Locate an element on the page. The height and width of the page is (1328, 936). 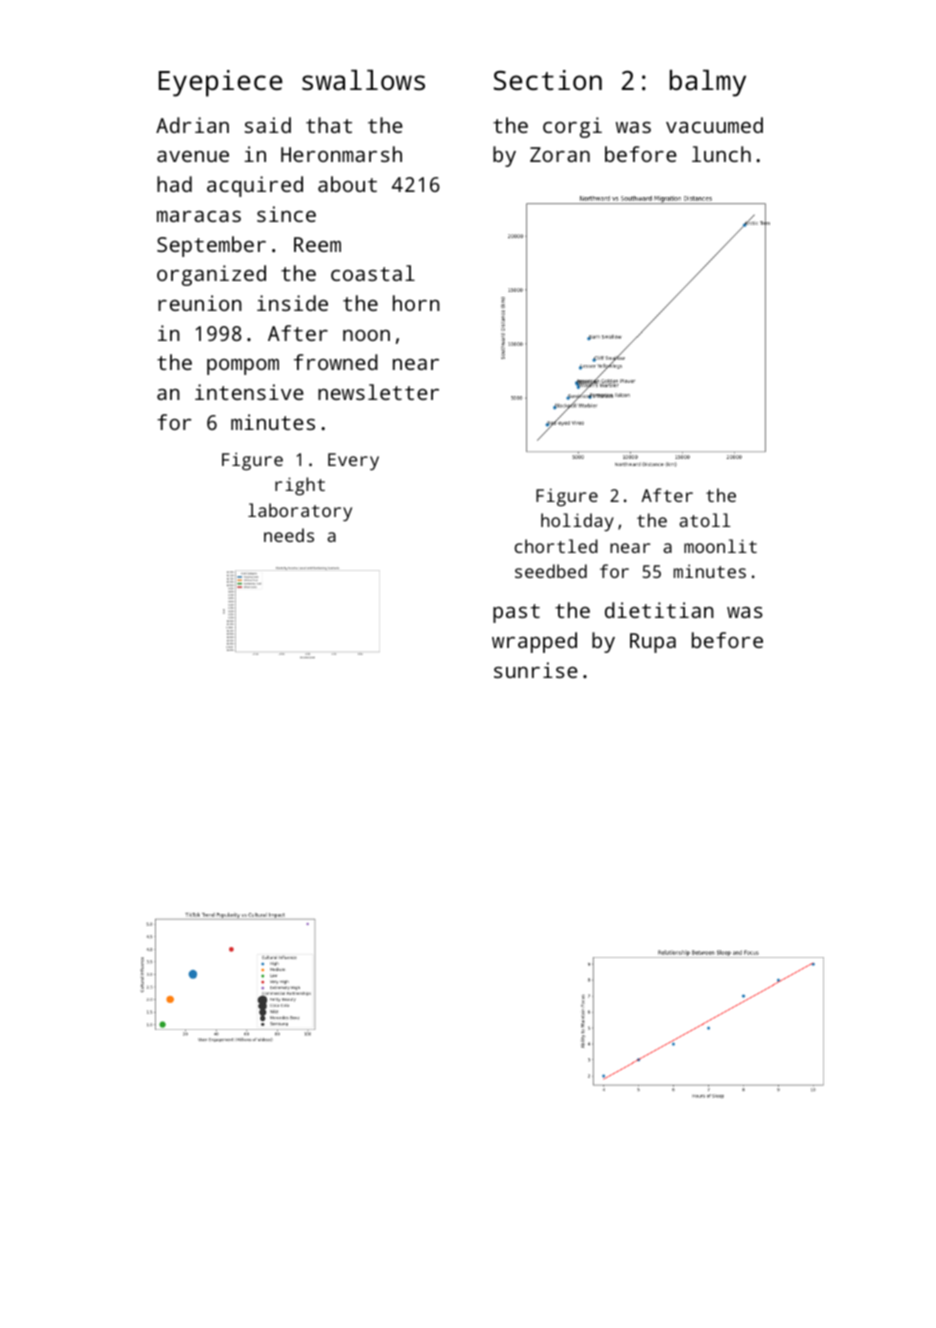
newsletter is located at coordinates (378, 392).
